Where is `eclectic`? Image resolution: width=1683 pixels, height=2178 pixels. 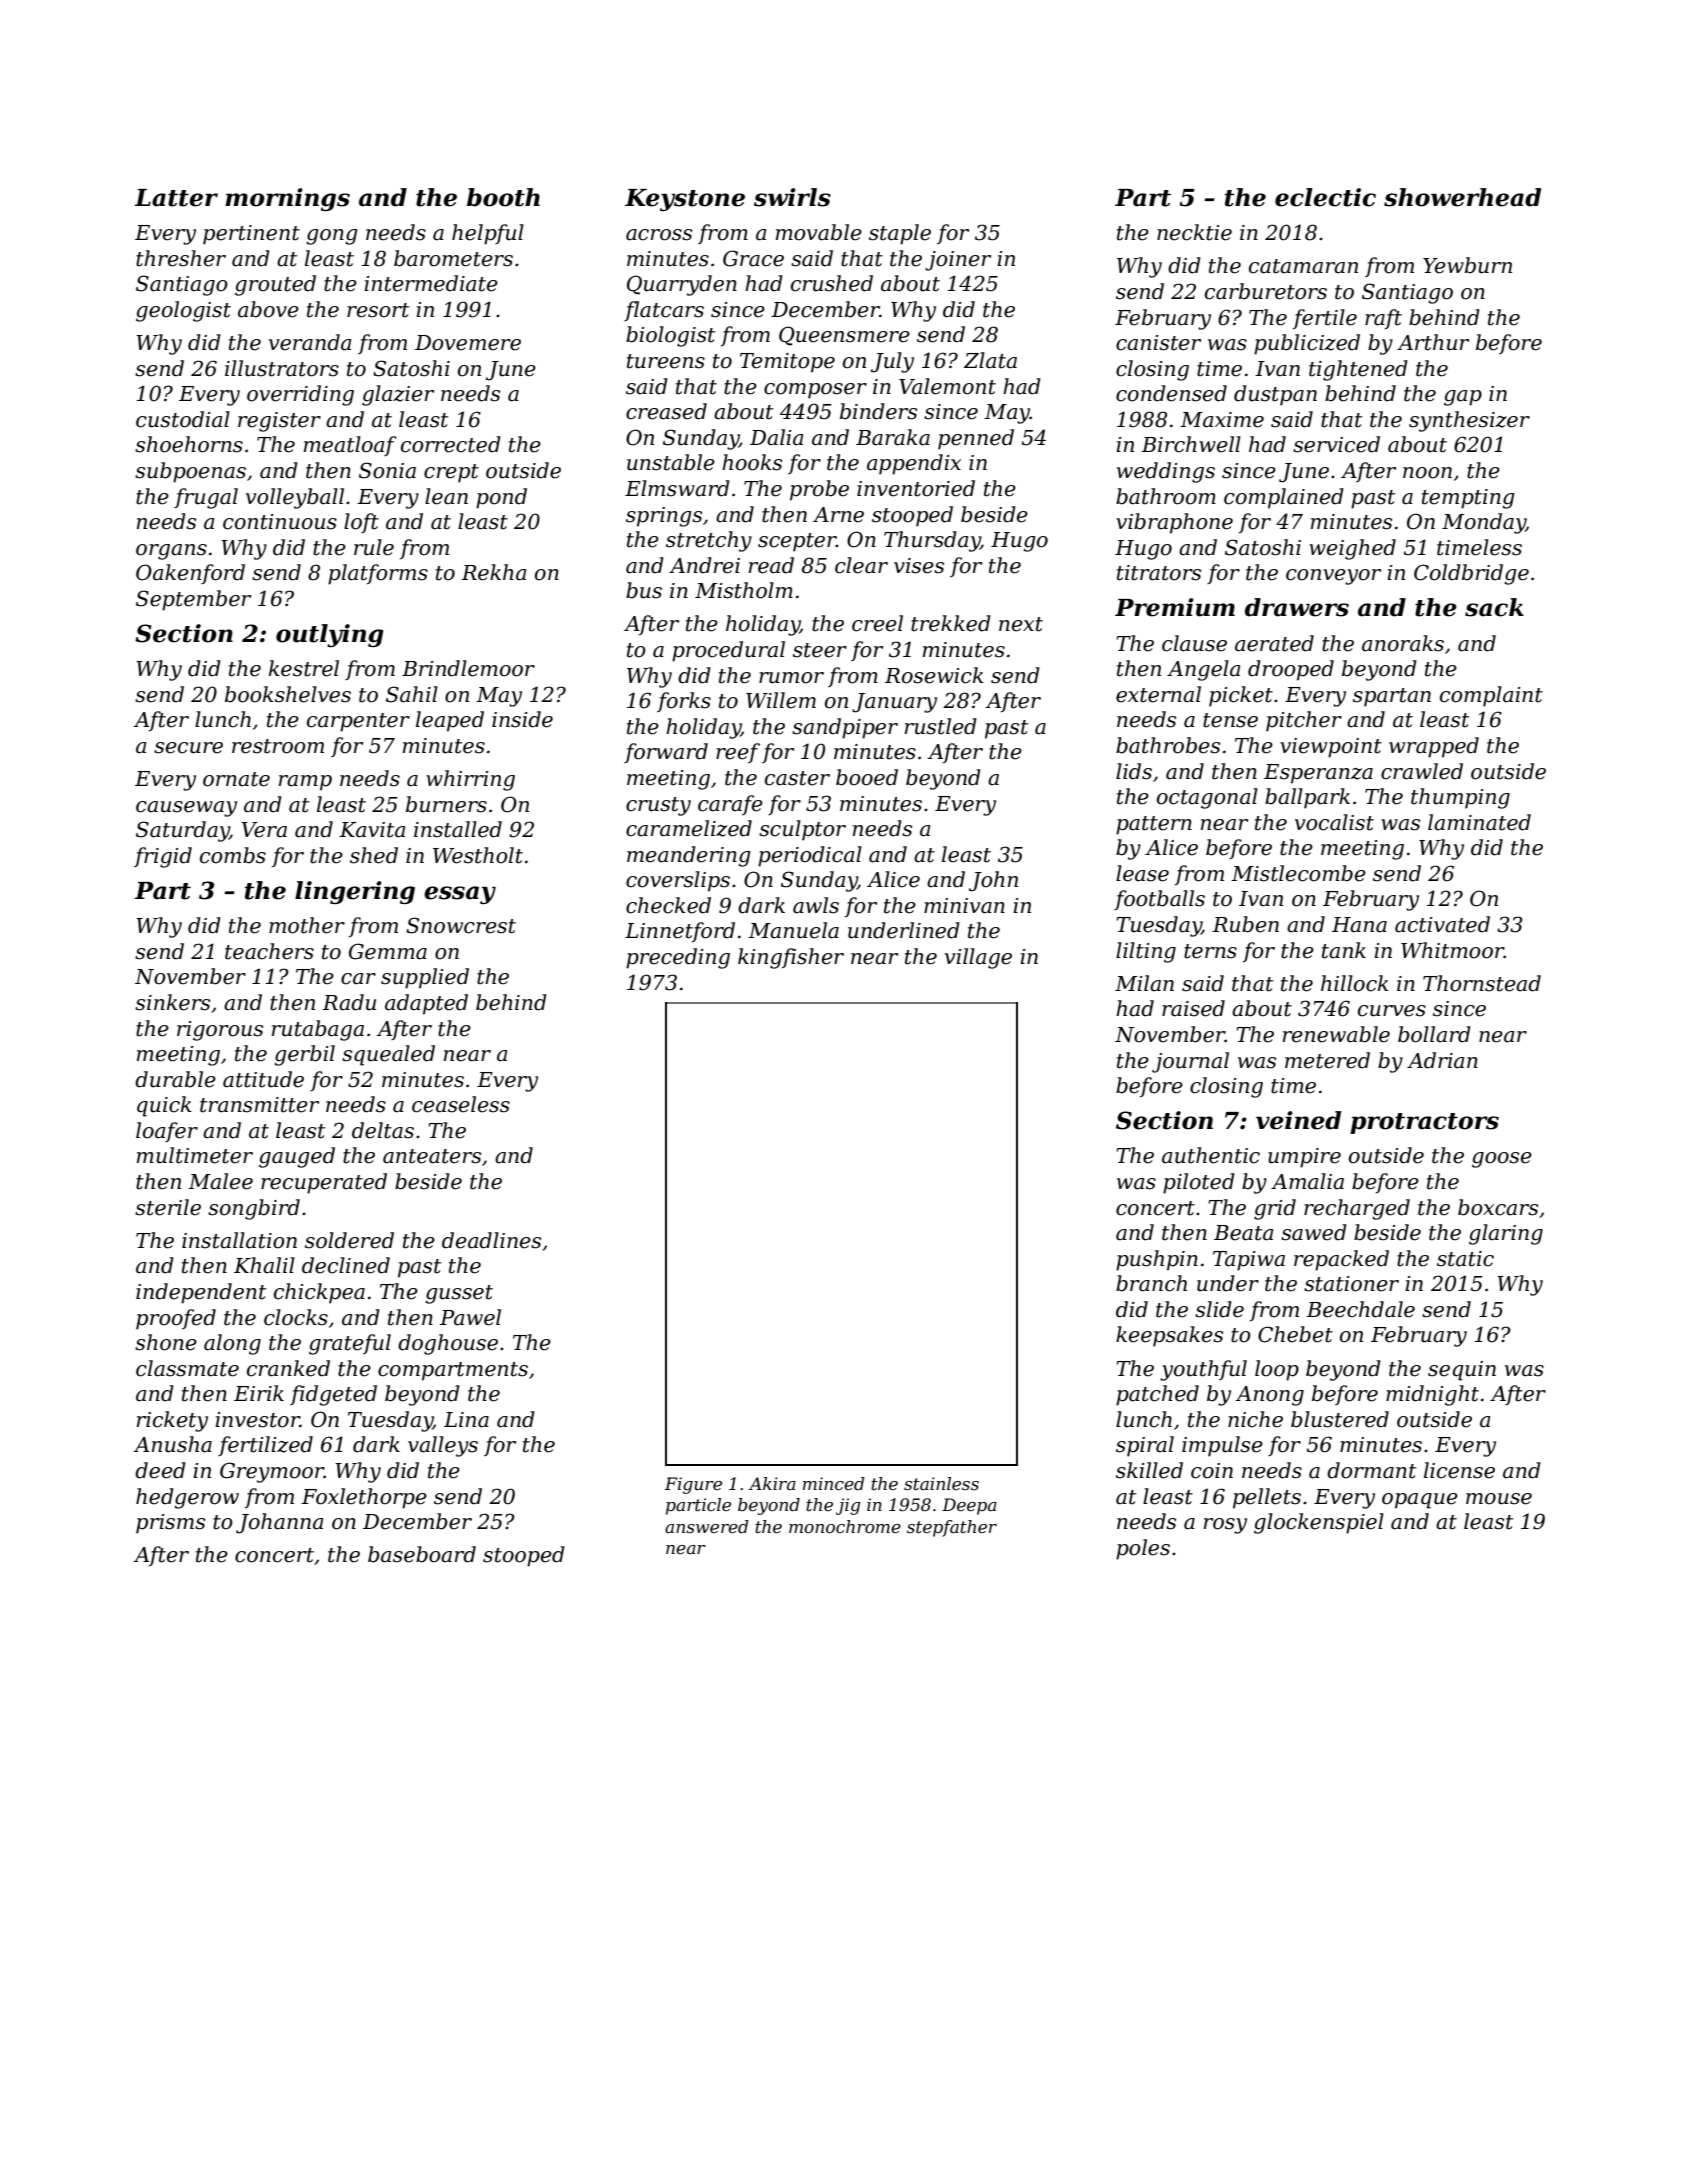
eclectic is located at coordinates (1325, 197).
